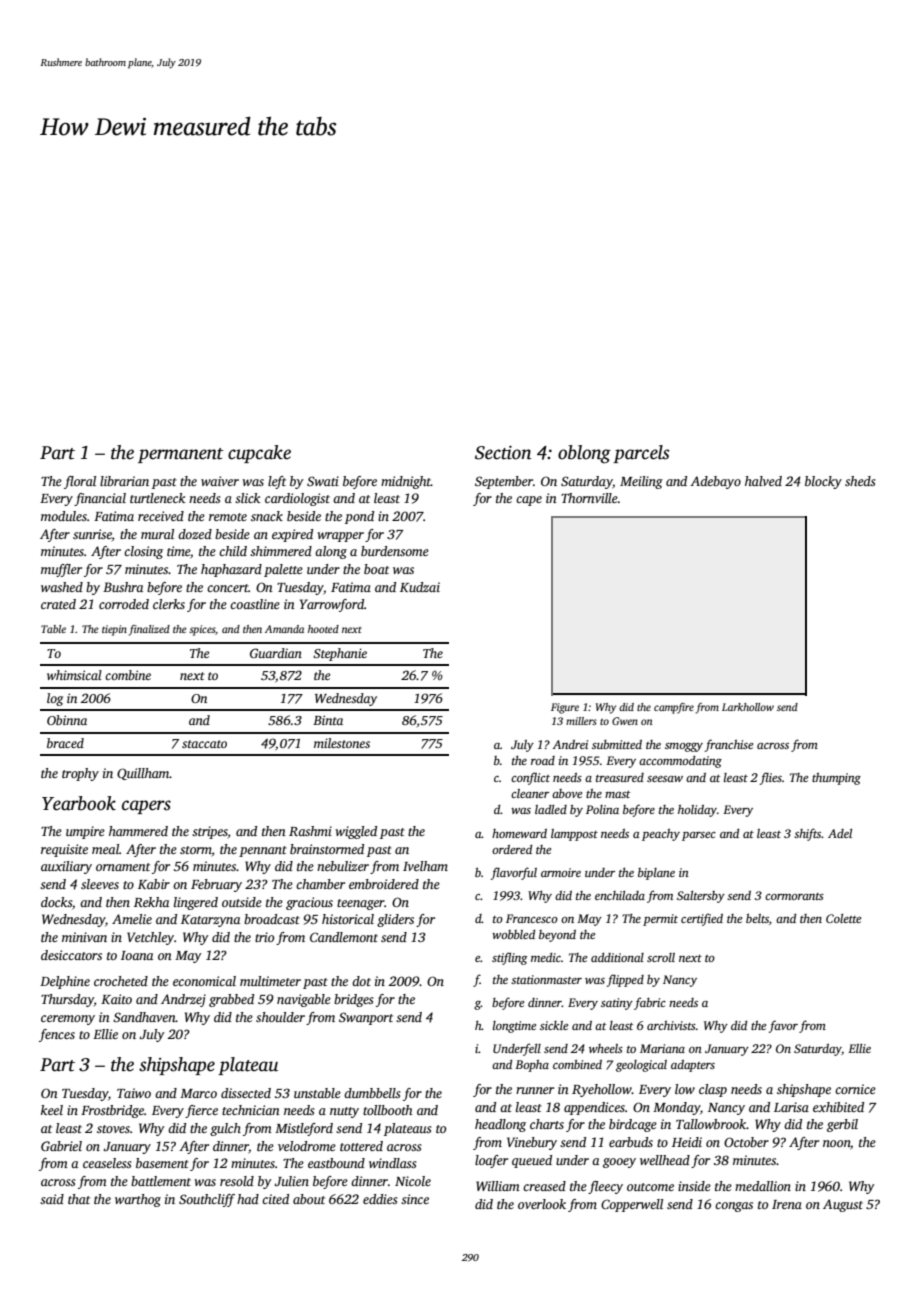 The height and width of the screenshot is (1308, 924). Describe the element at coordinates (264, 937) in the screenshot. I see `trio` at that location.
